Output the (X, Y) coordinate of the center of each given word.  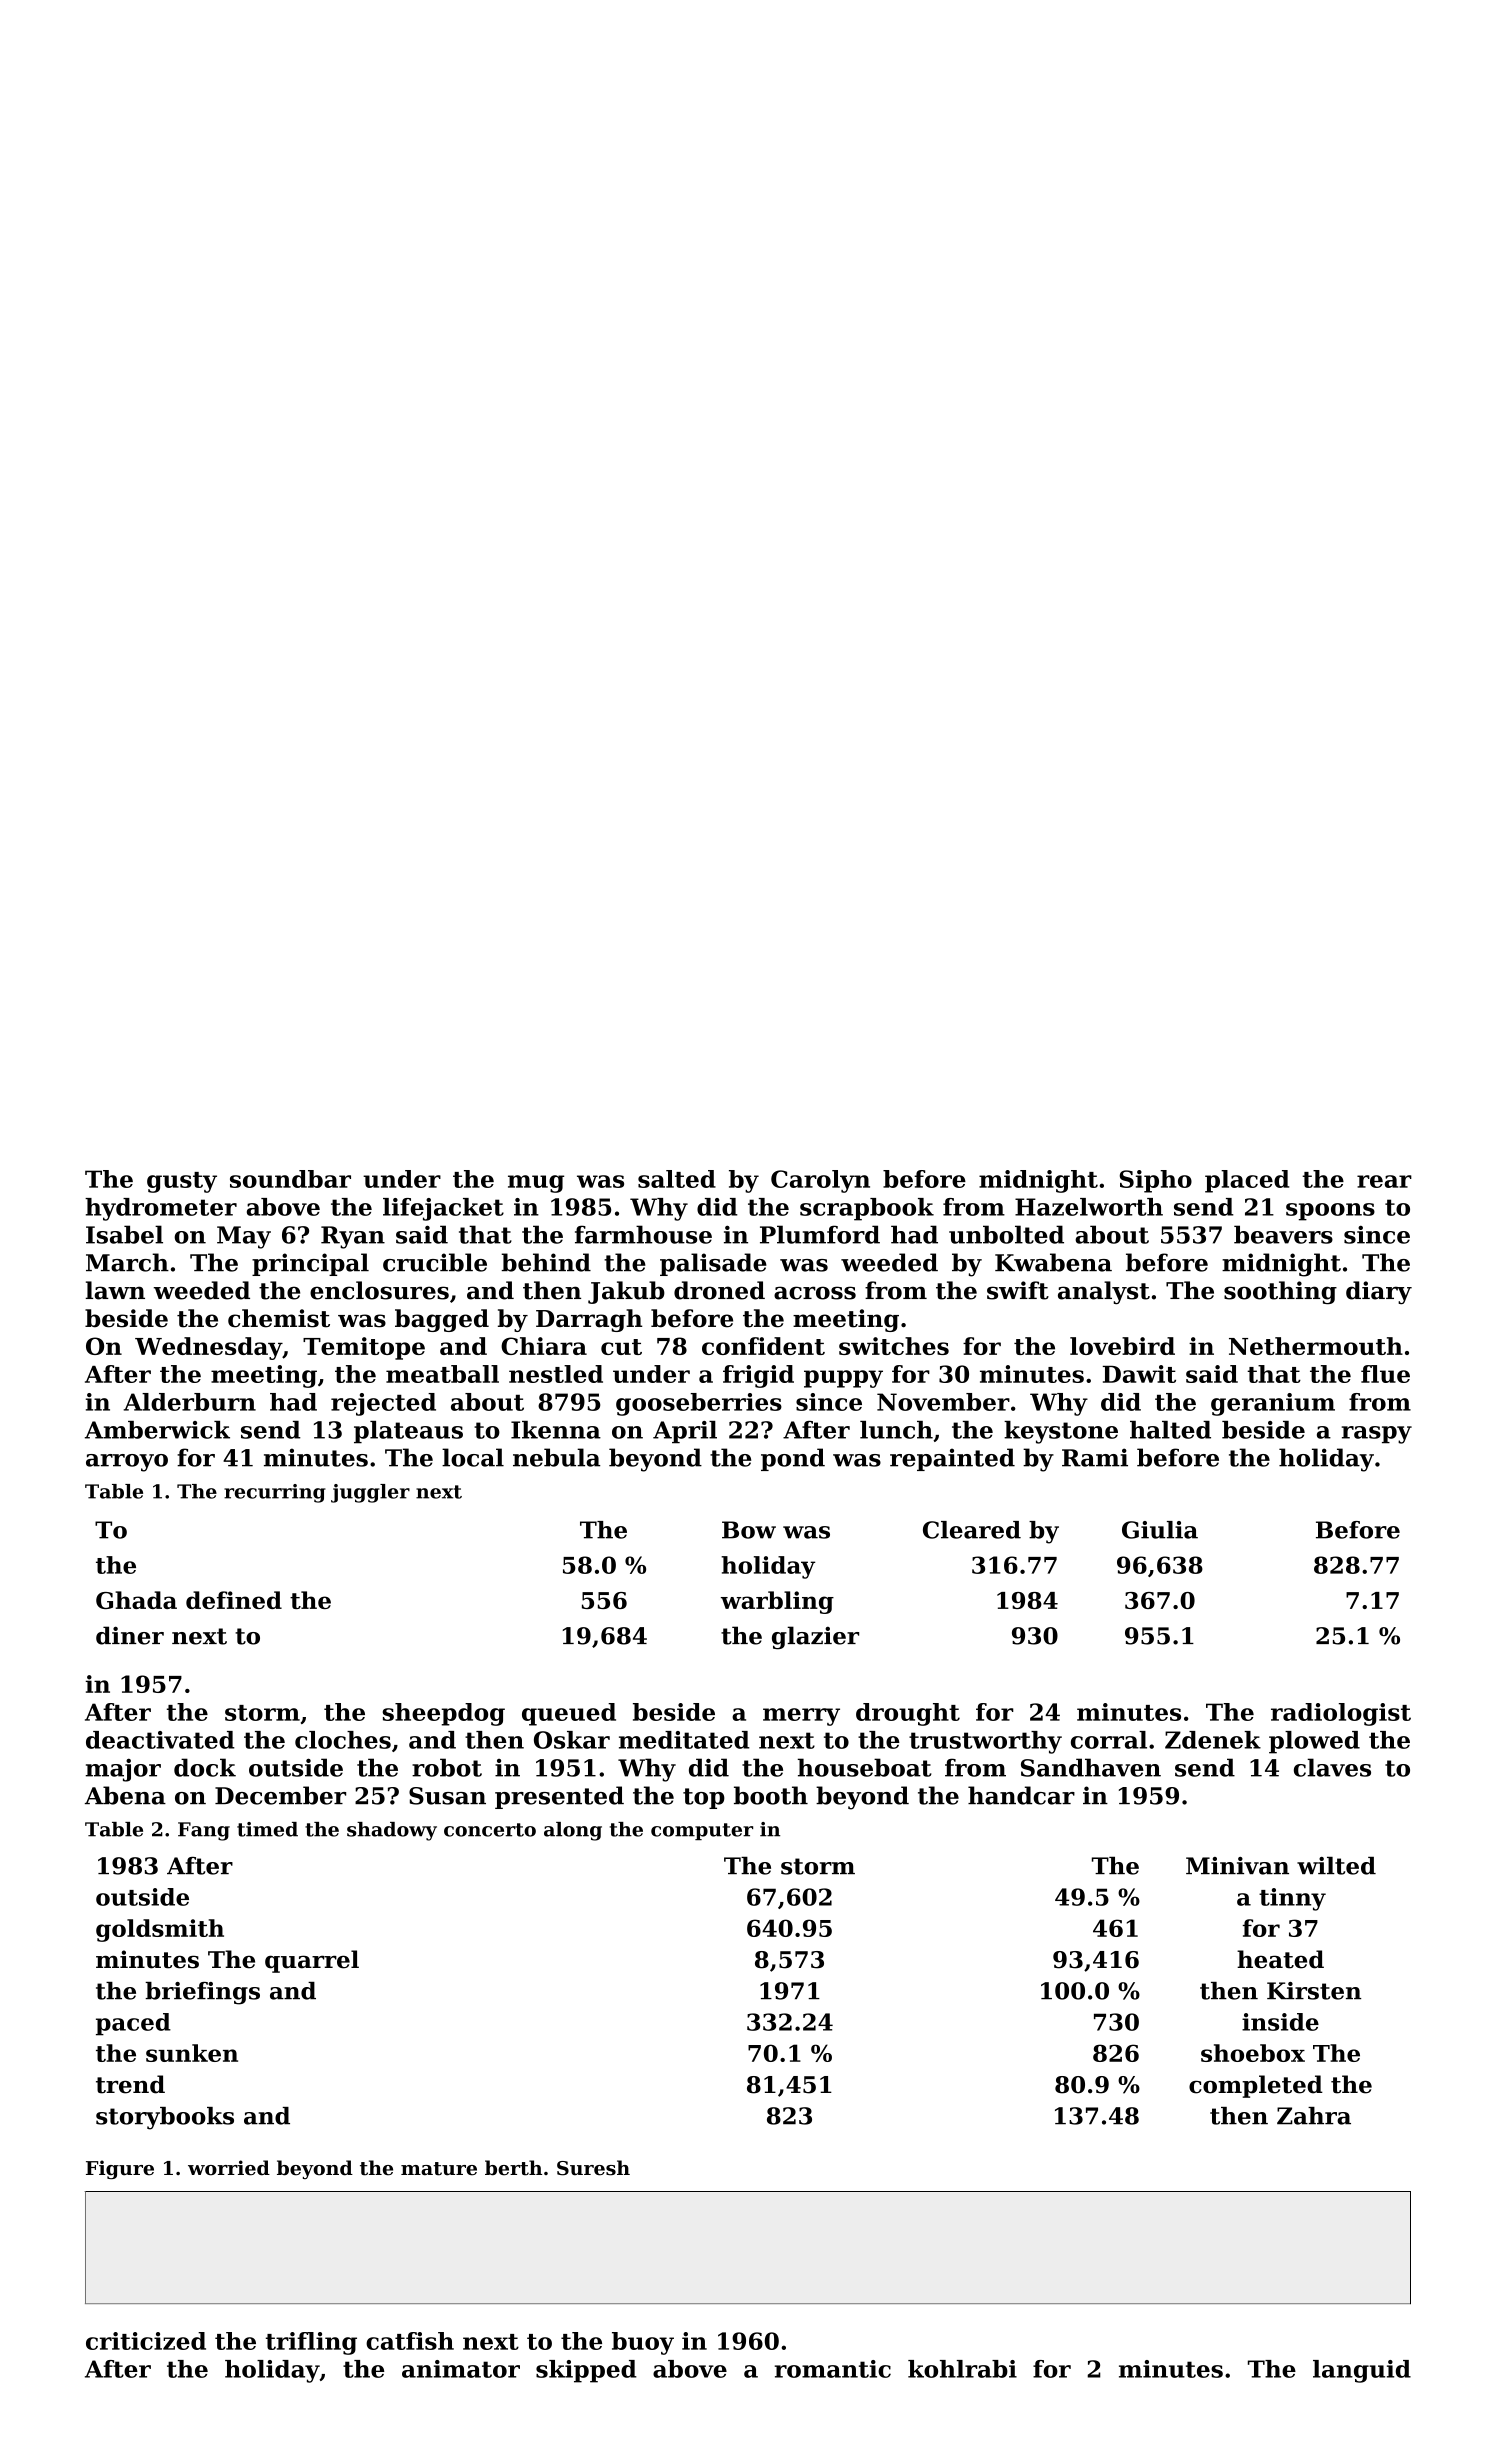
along (573, 1831)
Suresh (593, 2168)
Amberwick (157, 1430)
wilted (1336, 1866)
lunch (896, 1430)
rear (1384, 1181)
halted (1170, 1430)
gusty (182, 1182)
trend (130, 2084)
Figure (120, 2169)
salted (677, 1179)
